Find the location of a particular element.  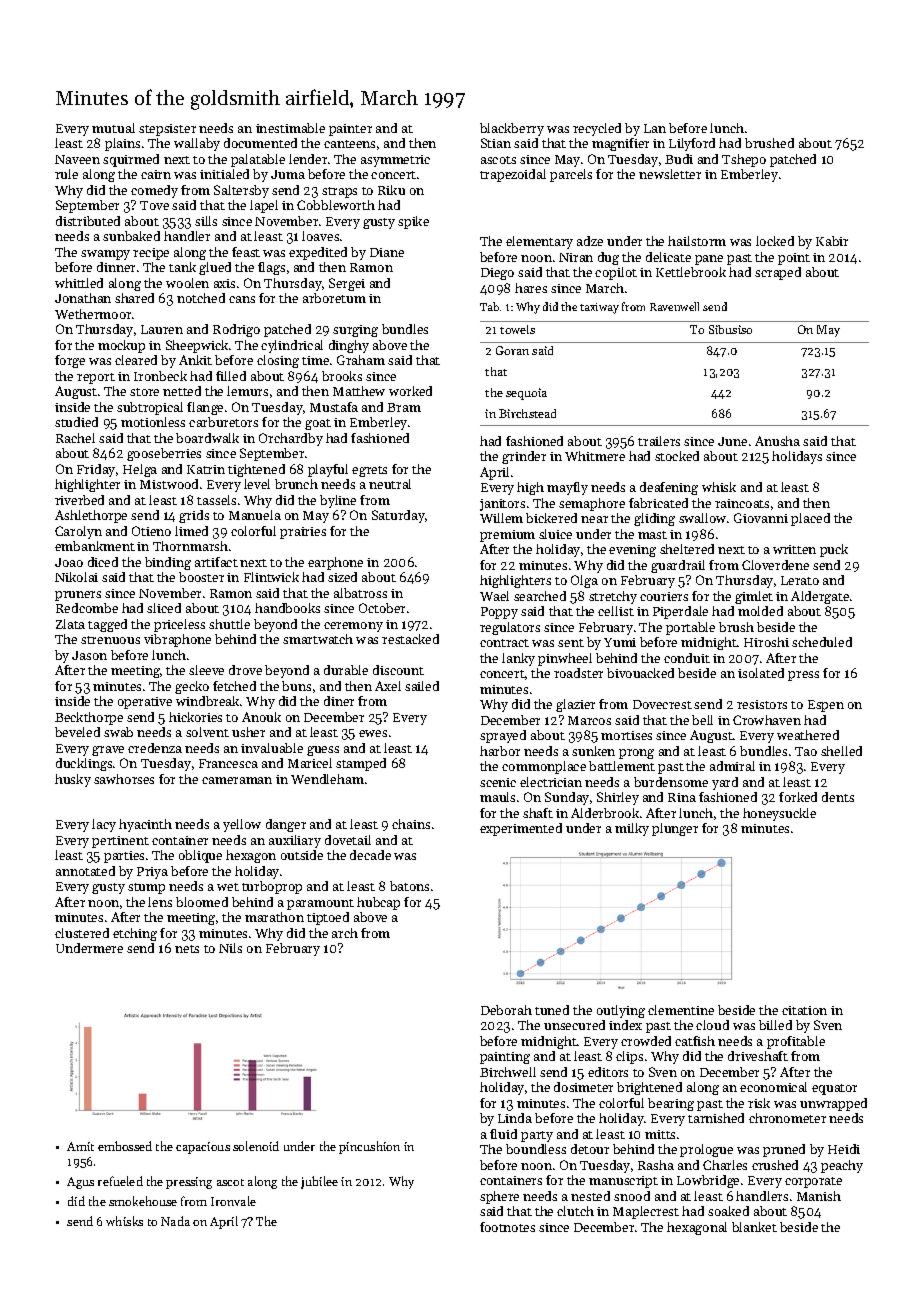

sunken is located at coordinates (593, 751).
